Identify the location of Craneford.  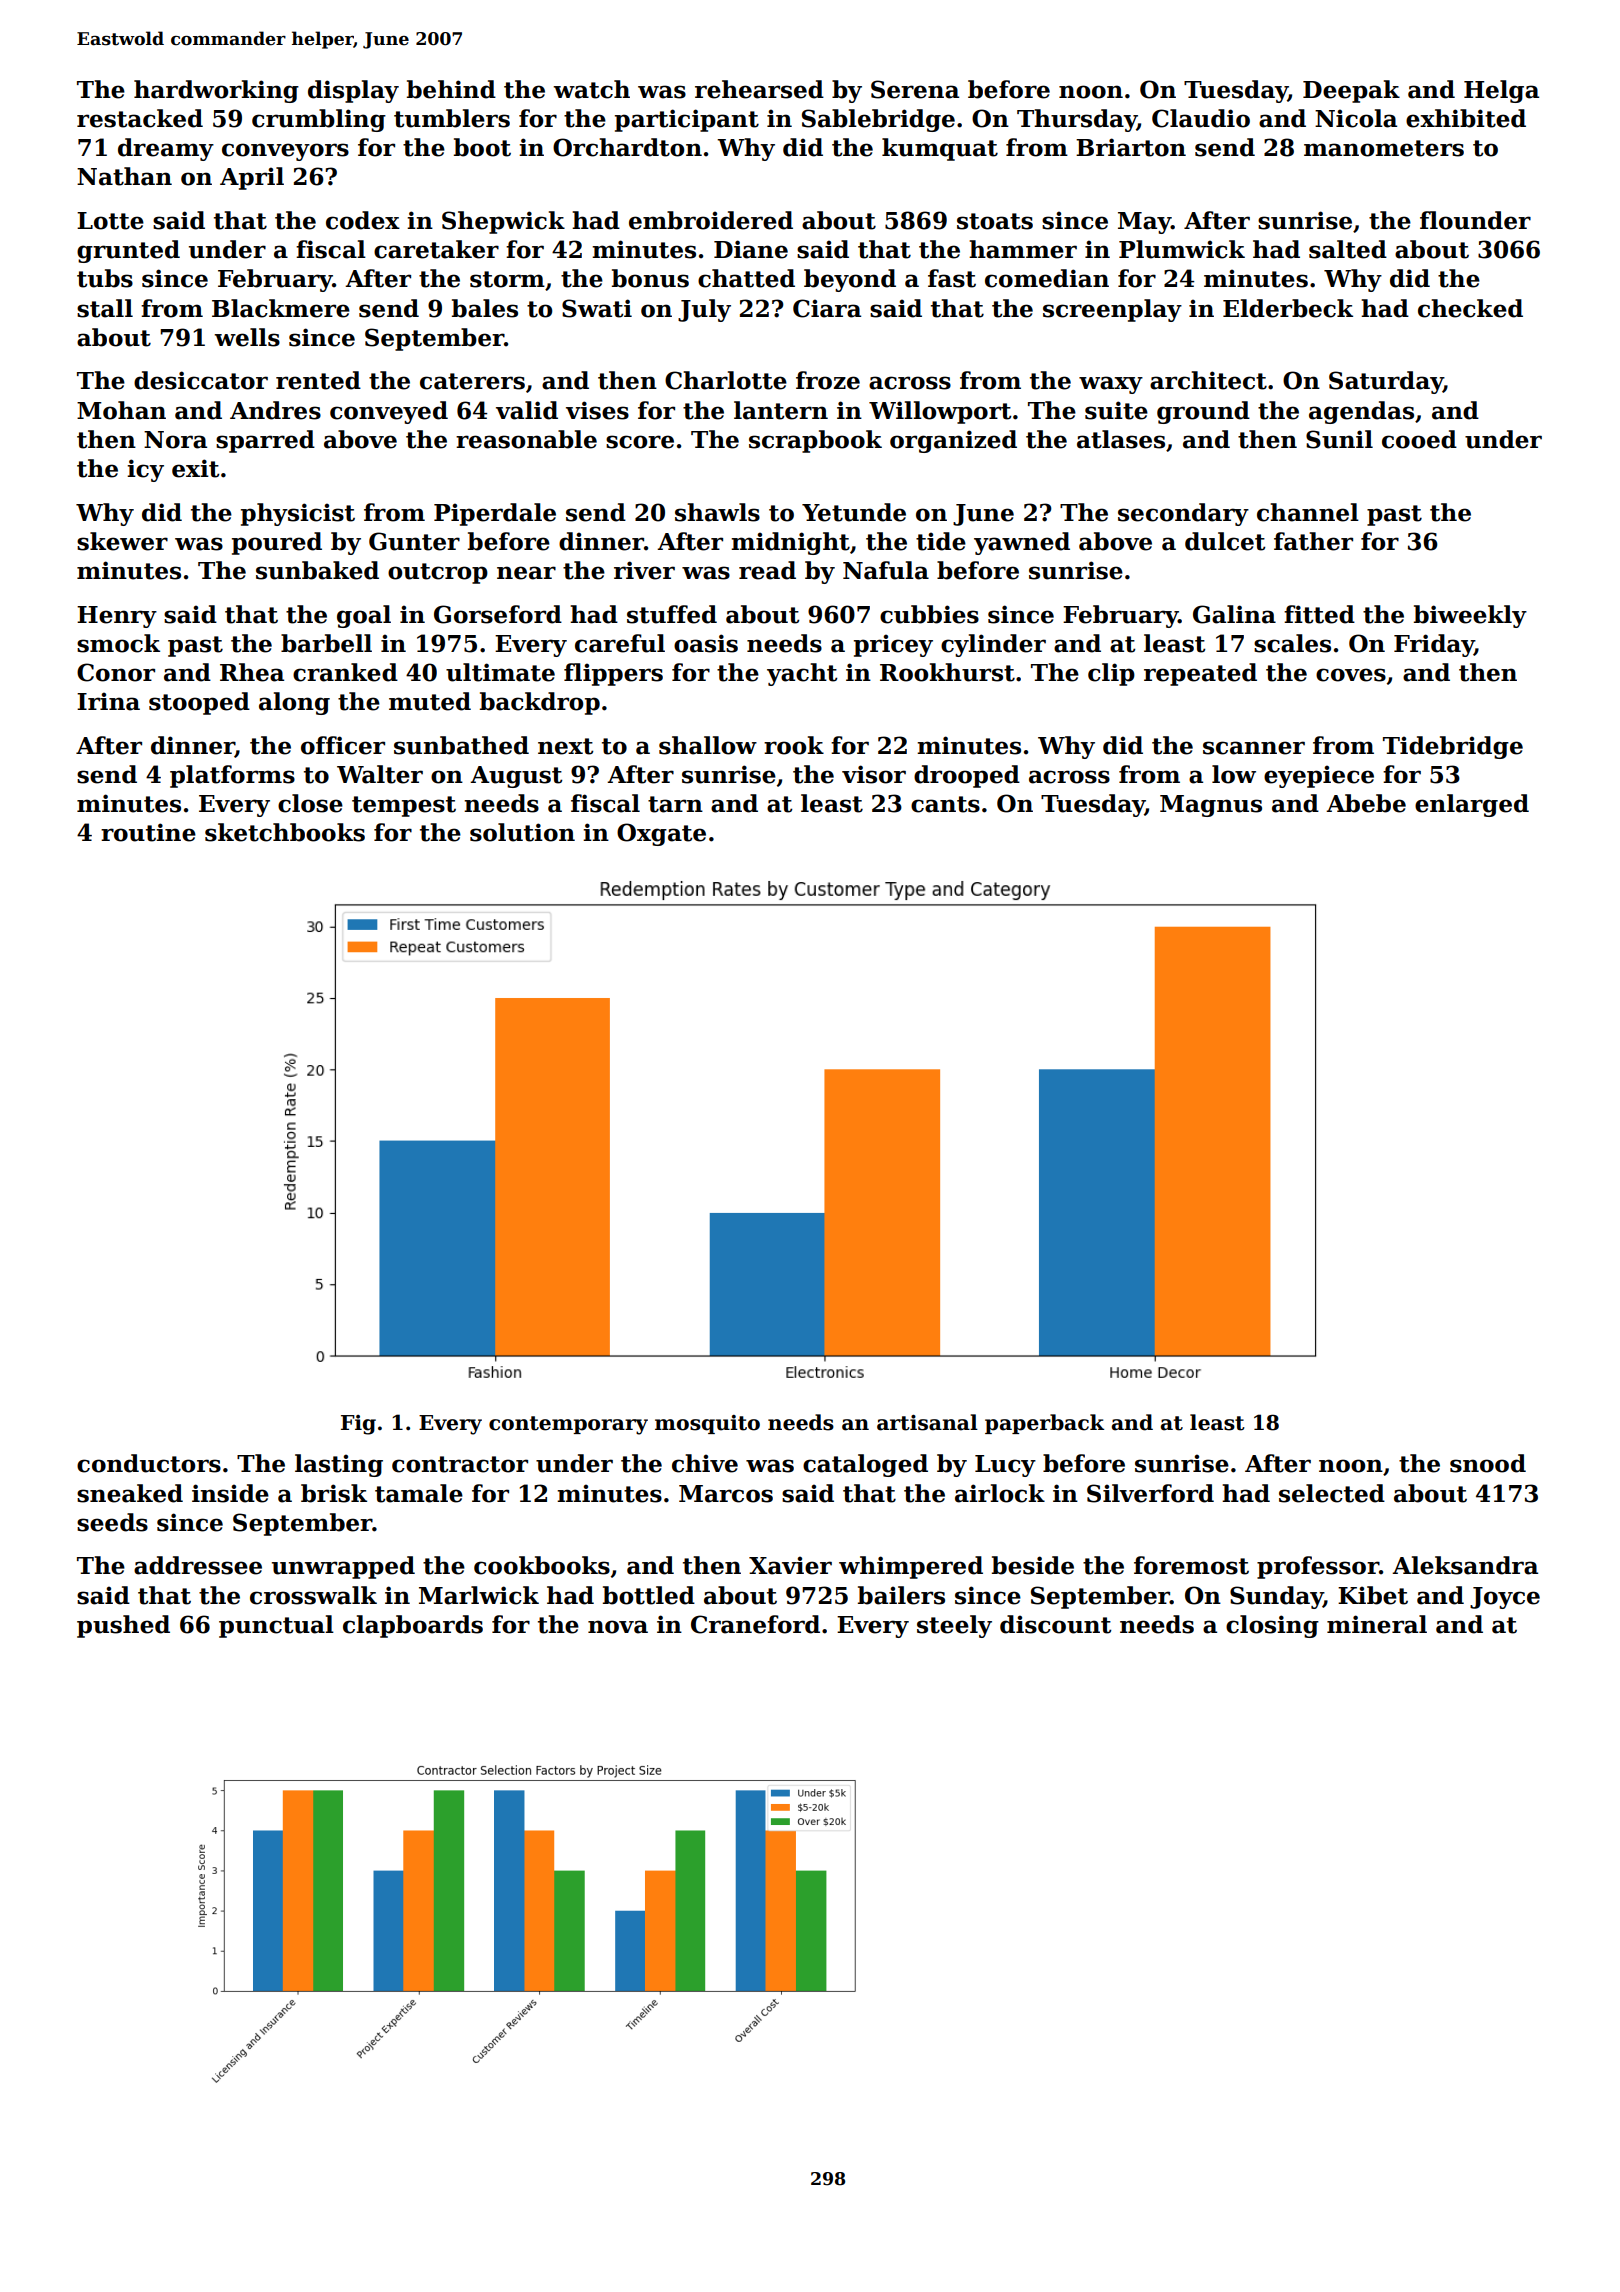
(755, 1624).
